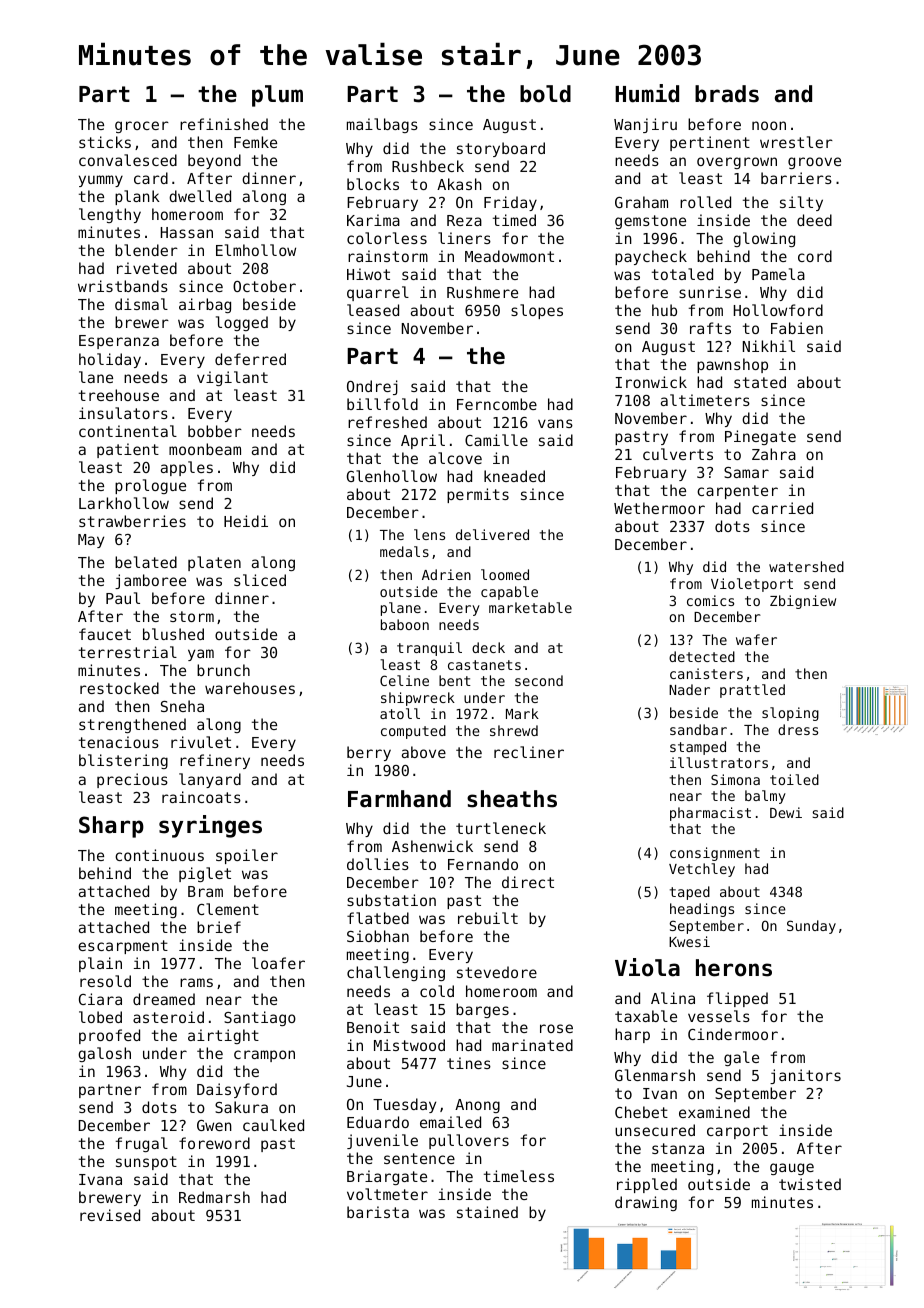 This screenshot has height=1308, width=924. What do you see at coordinates (814, 220) in the screenshot?
I see `deed` at bounding box center [814, 220].
